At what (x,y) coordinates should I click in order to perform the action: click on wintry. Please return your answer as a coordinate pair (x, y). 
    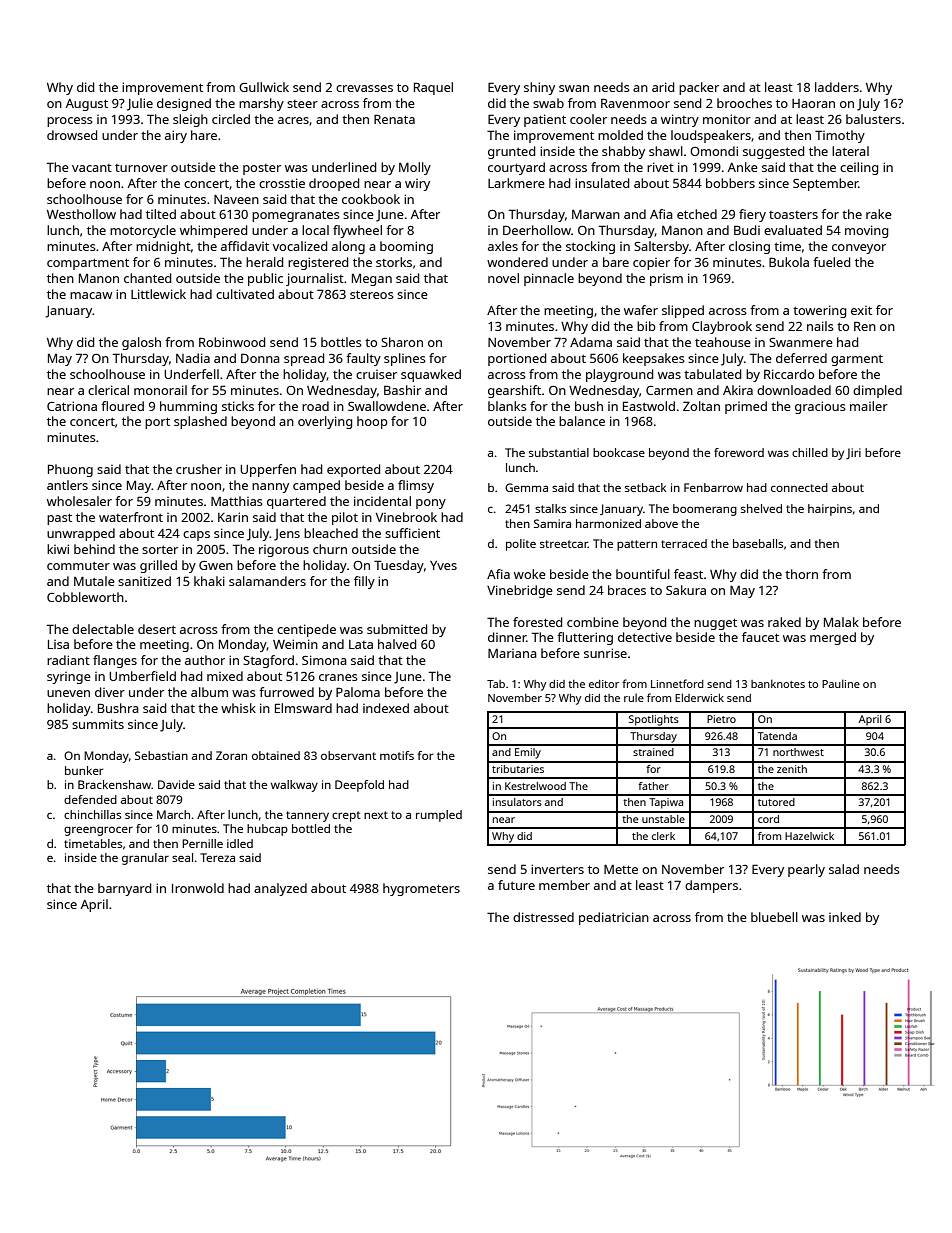
    Looking at the image, I should click on (680, 120).
